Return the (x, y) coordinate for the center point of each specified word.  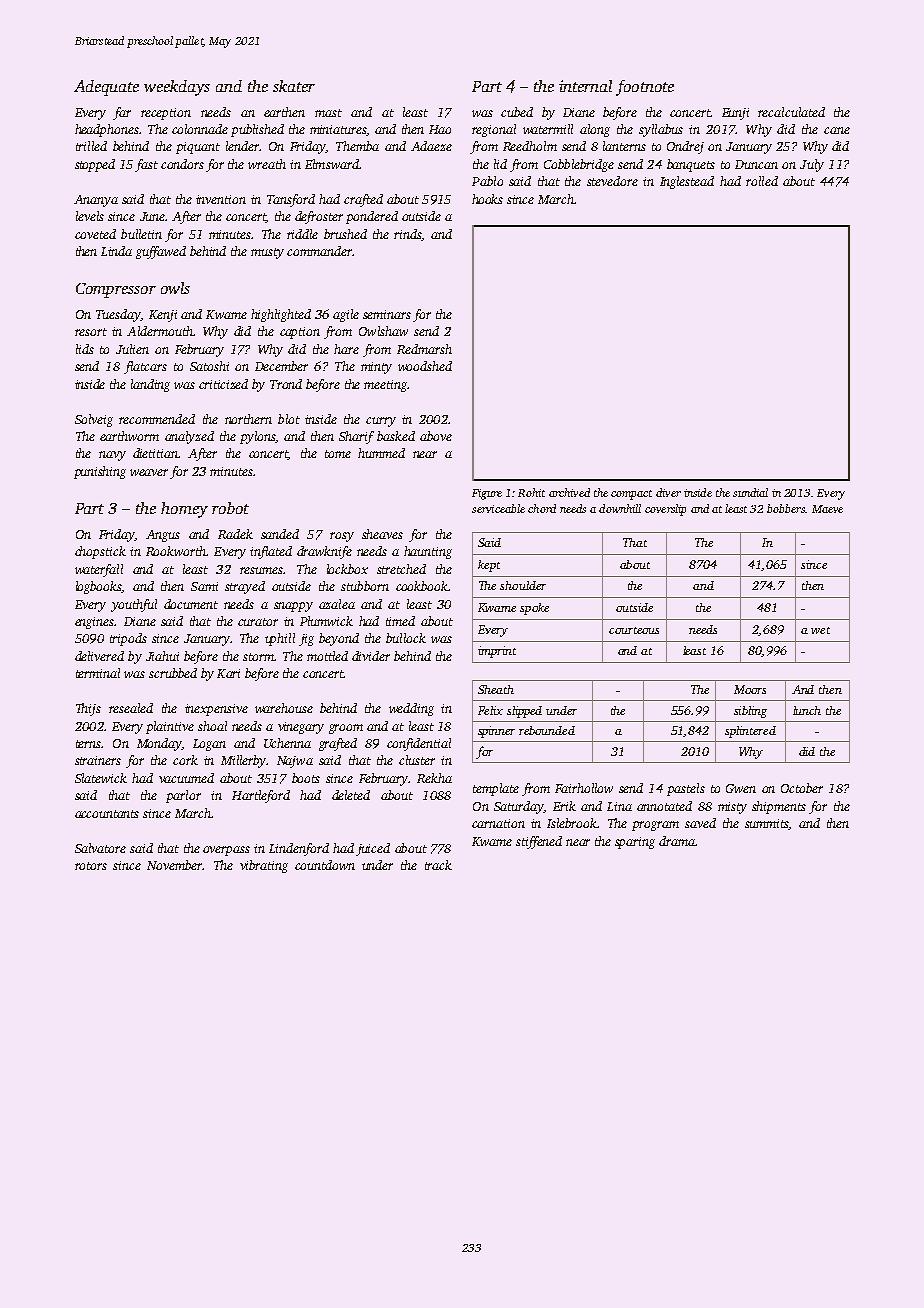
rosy (342, 537)
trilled (91, 146)
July (812, 165)
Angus (163, 536)
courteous (634, 630)
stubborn (365, 586)
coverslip (665, 510)
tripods (128, 639)
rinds (407, 234)
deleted (351, 795)
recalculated (791, 112)
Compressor (116, 290)
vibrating (264, 866)
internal (585, 86)
